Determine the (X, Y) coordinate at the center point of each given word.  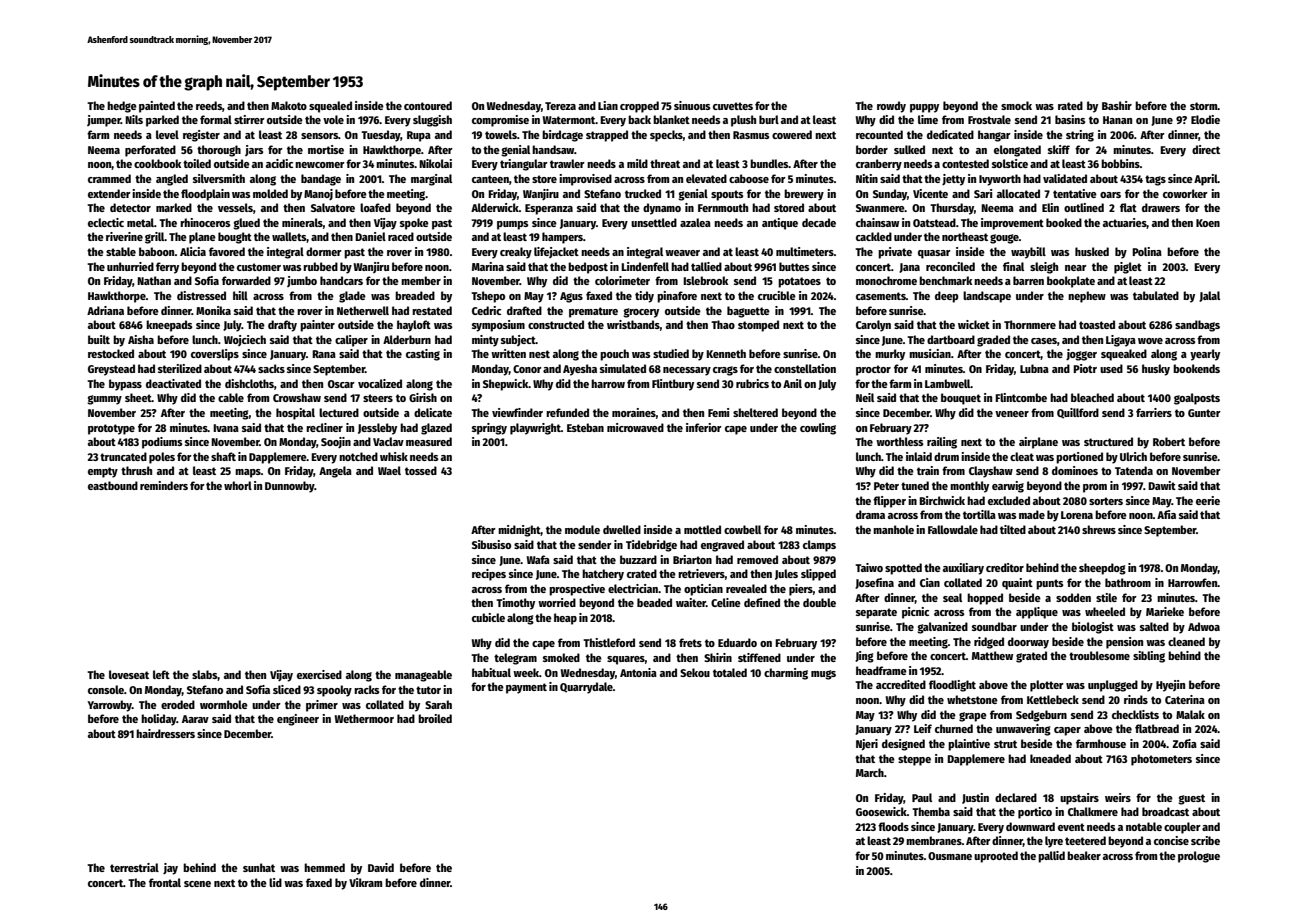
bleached (1092, 397)
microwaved (635, 427)
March (870, 772)
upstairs (1079, 799)
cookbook (157, 163)
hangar (994, 136)
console (106, 689)
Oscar (341, 384)
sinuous (692, 105)
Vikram (365, 882)
